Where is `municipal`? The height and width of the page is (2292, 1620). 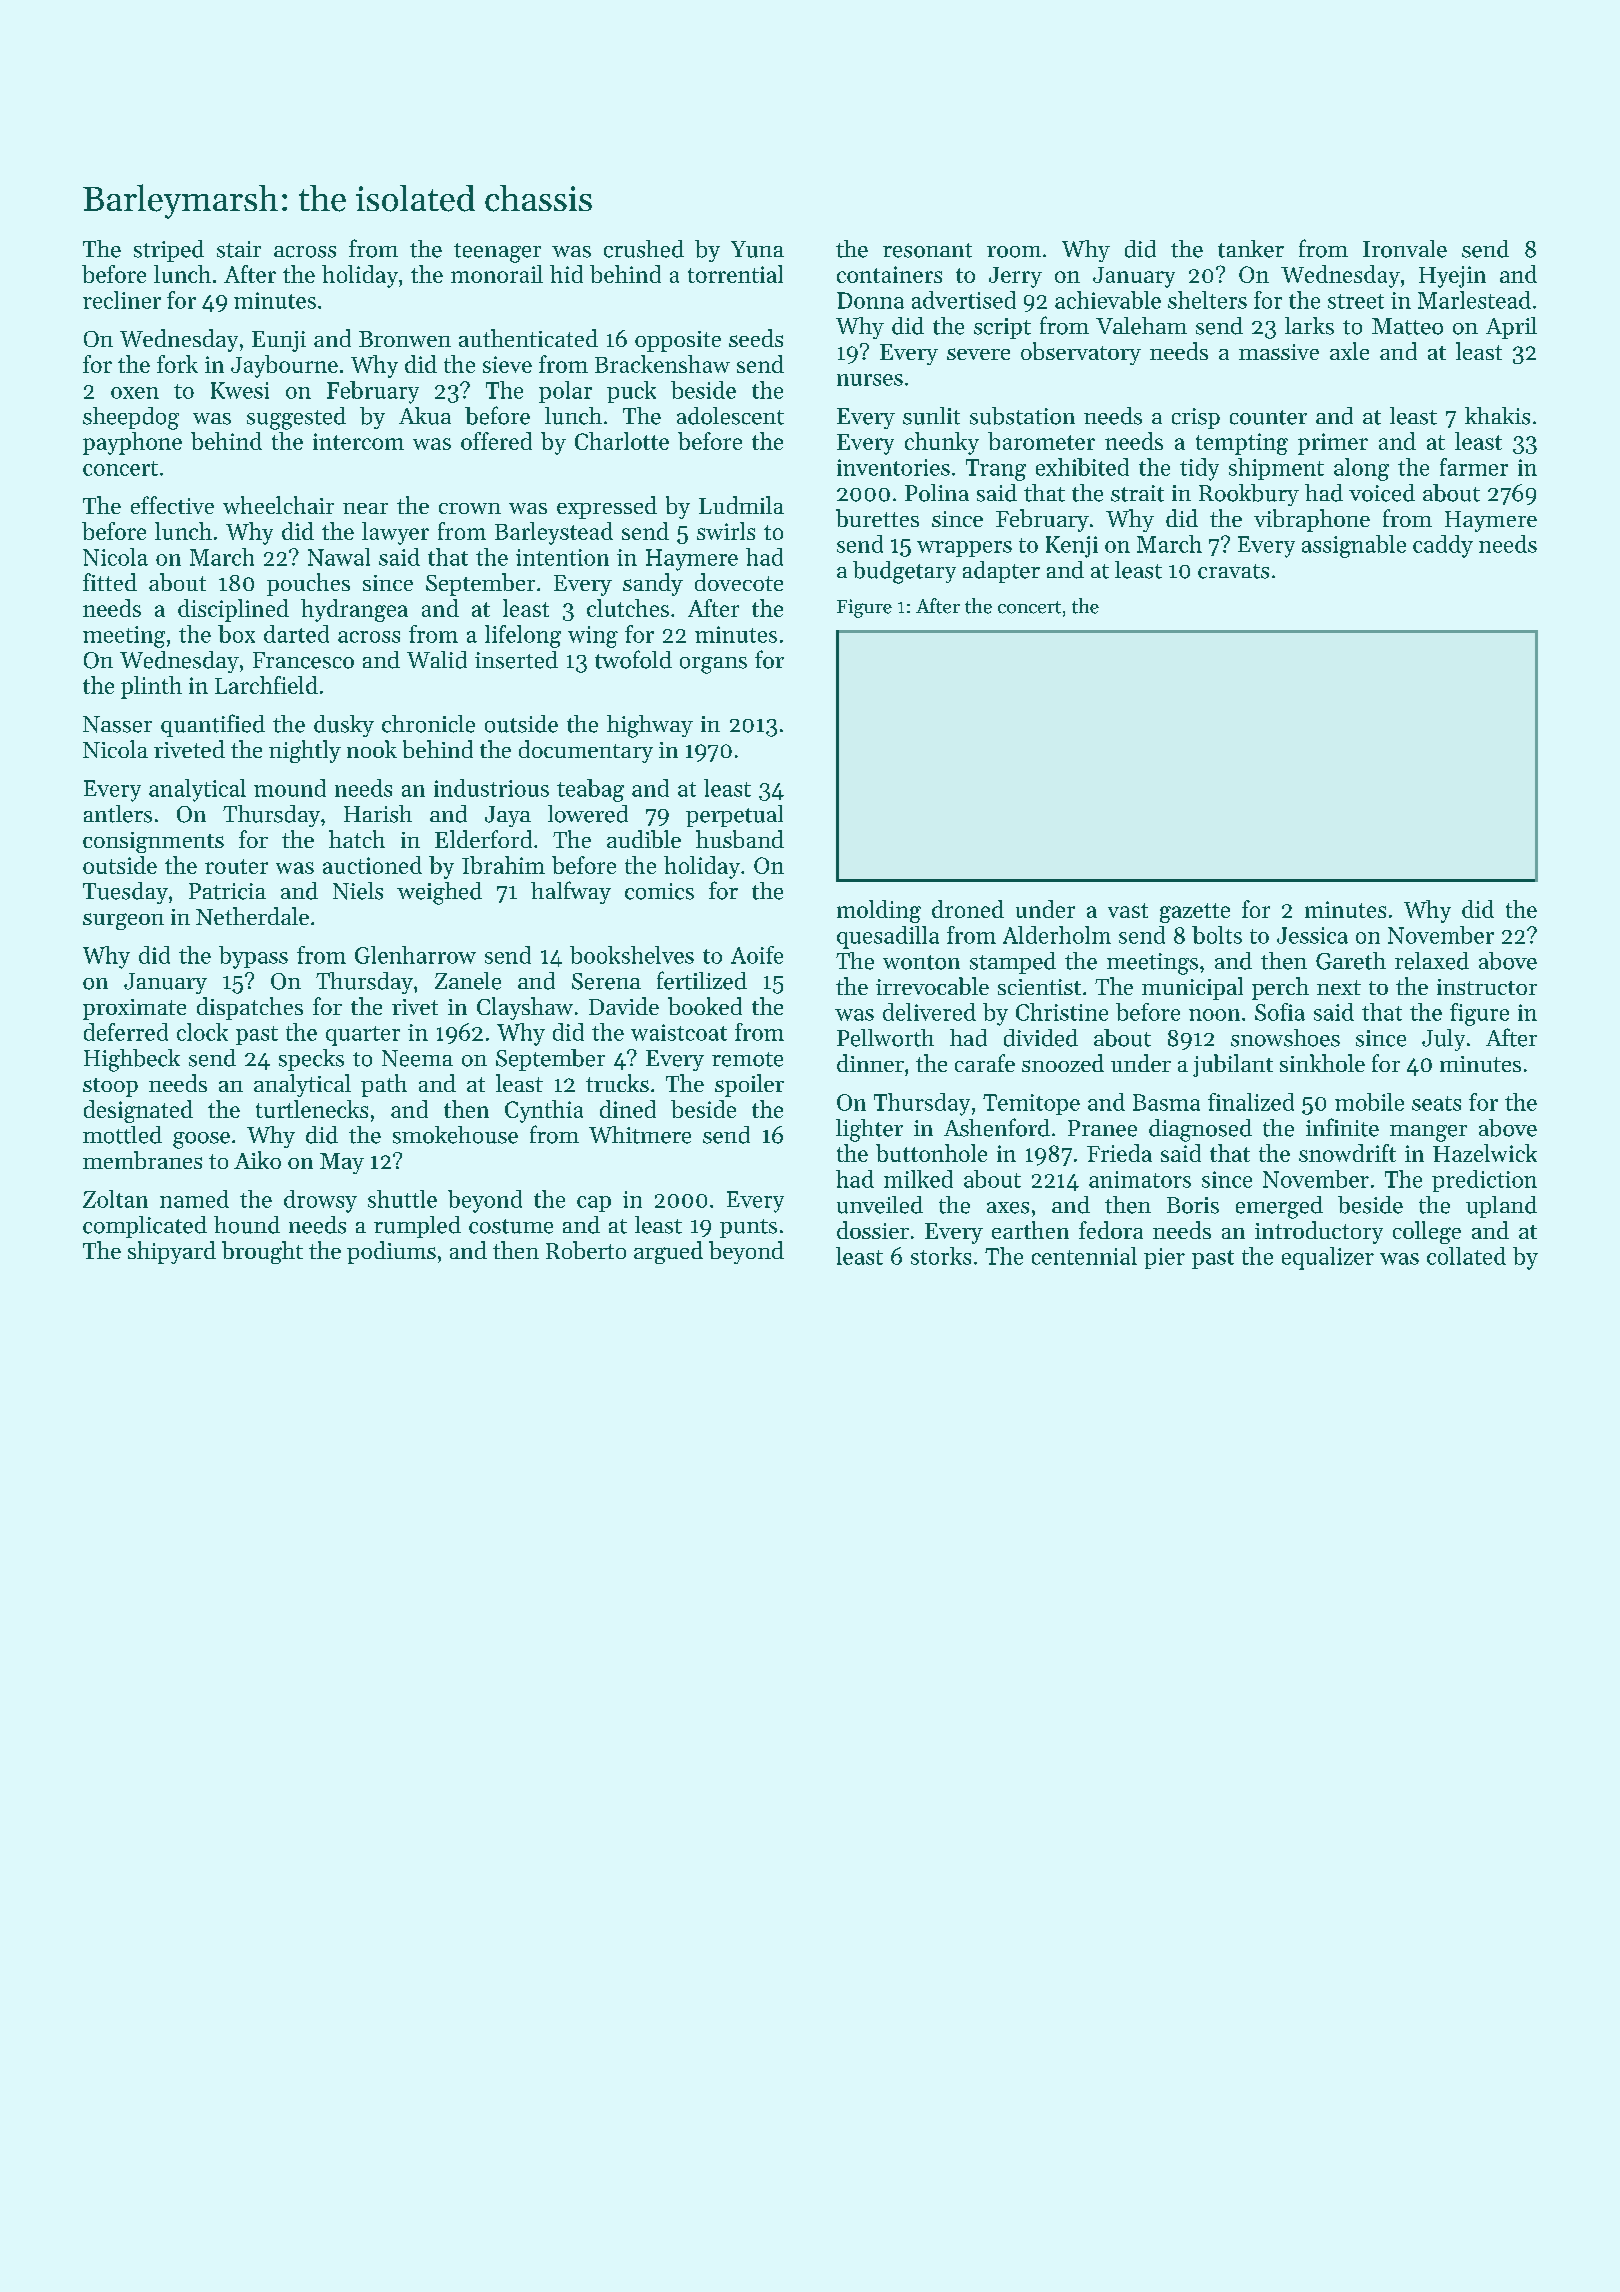 municipal is located at coordinates (1192, 988).
